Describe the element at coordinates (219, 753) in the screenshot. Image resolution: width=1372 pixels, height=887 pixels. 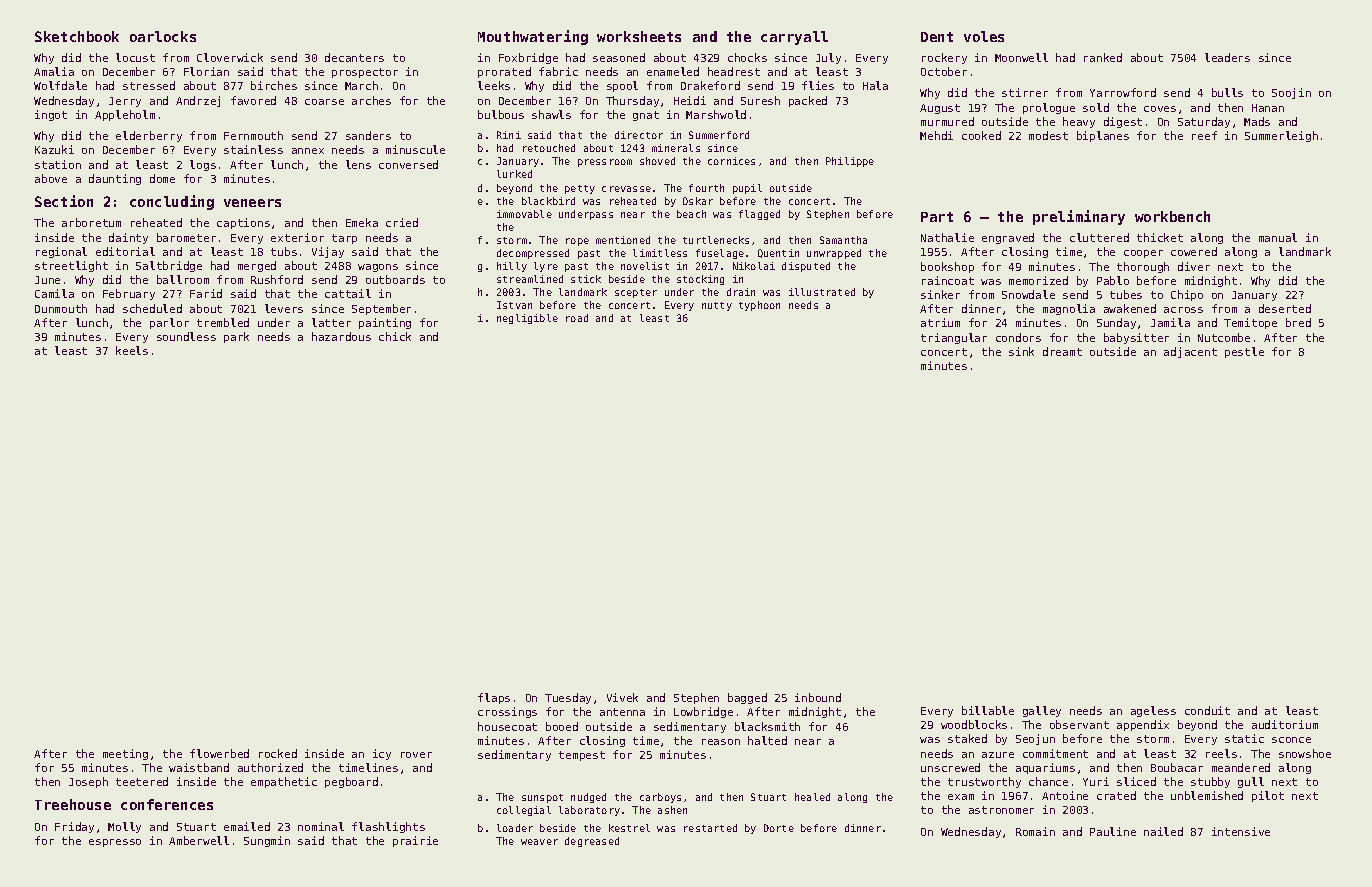
I see `flowerbed` at that location.
